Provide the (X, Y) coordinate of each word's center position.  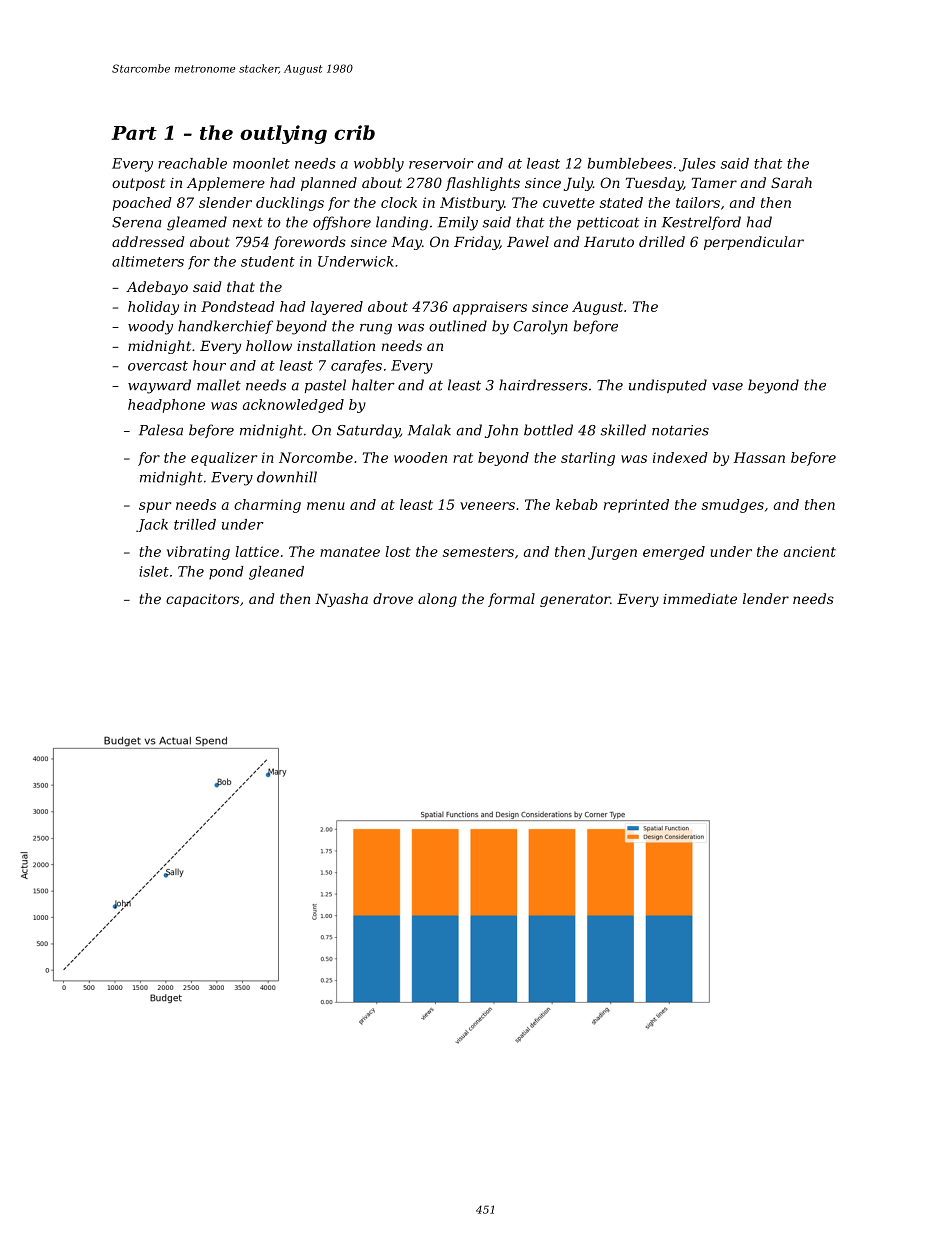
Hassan (759, 457)
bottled (548, 430)
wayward (159, 386)
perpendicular (754, 243)
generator (575, 600)
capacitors (202, 600)
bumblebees (630, 163)
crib (354, 132)
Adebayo (157, 288)
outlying (283, 134)
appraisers (490, 308)
